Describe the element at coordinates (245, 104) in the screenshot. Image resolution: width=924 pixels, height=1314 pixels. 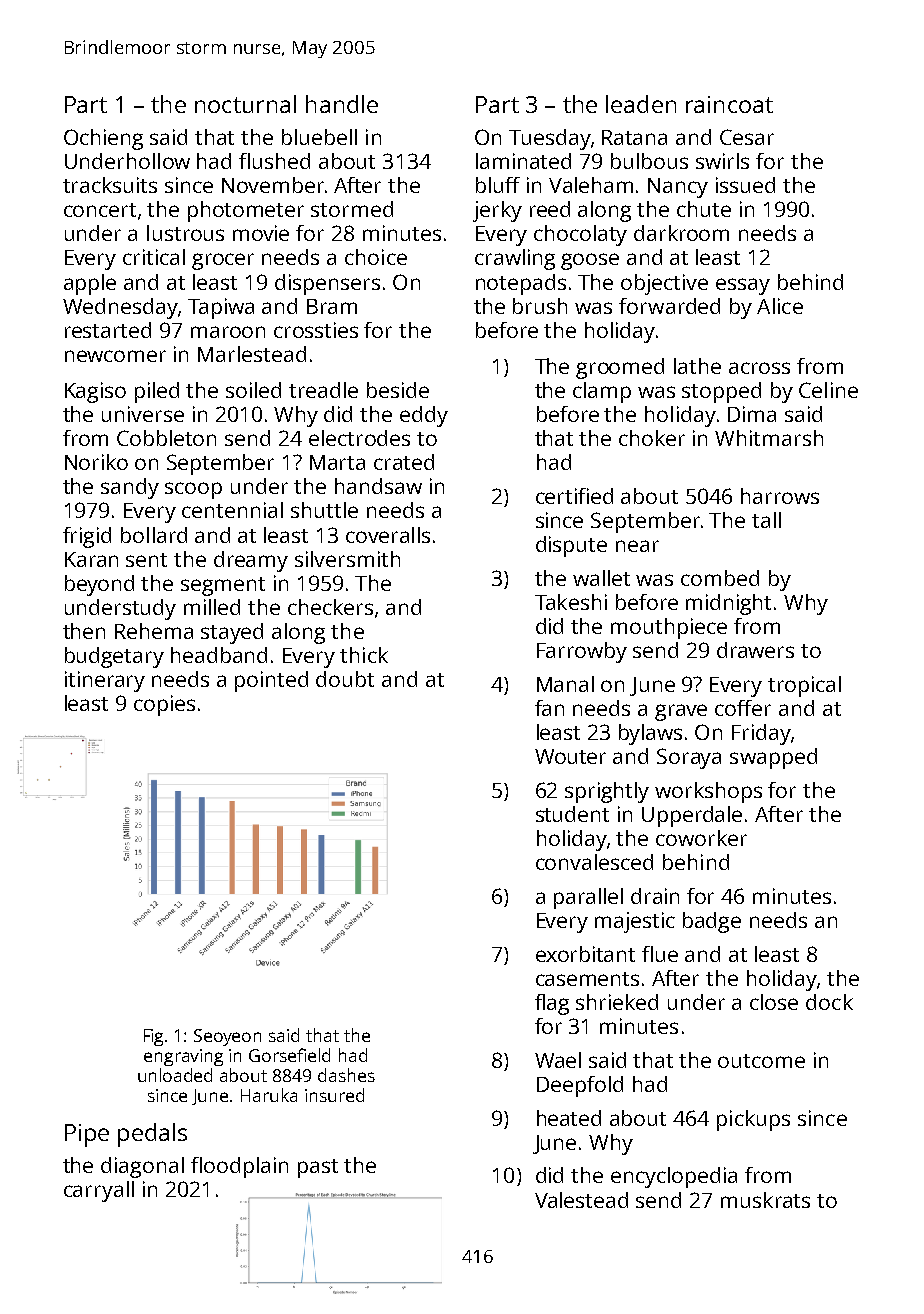
I see `nocturnal` at that location.
